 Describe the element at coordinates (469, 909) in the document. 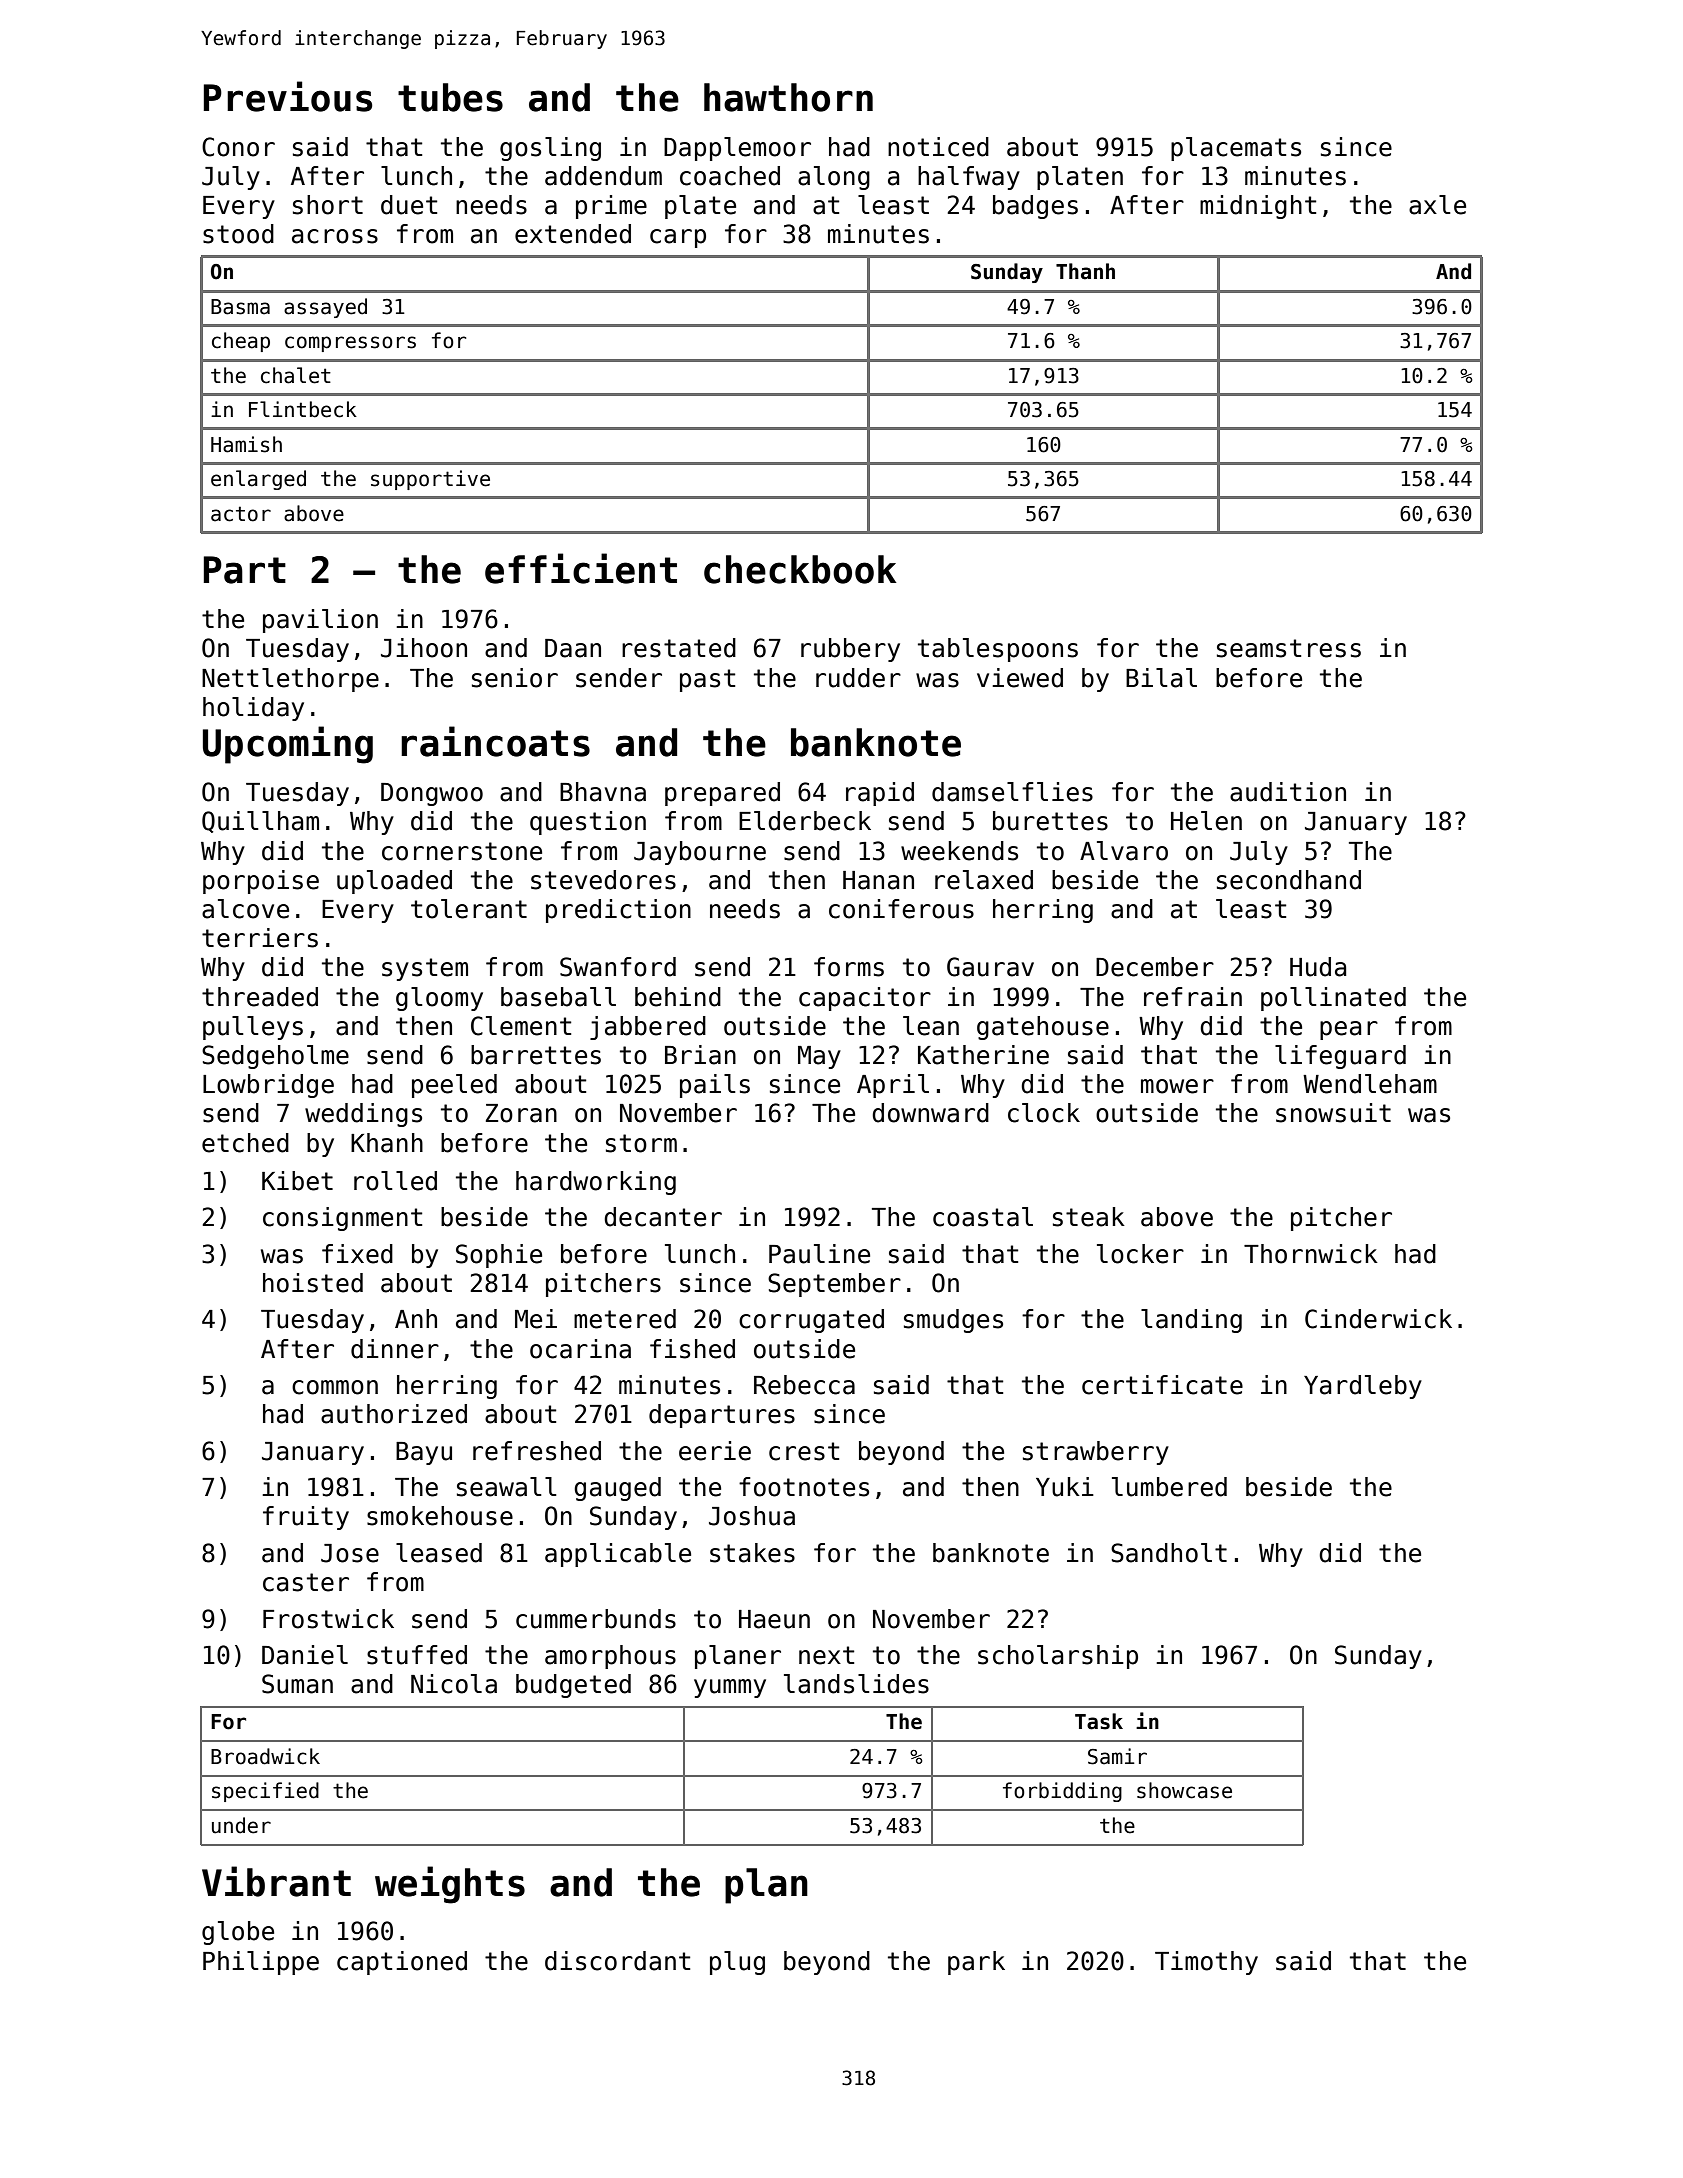

I see `tolerant` at that location.
